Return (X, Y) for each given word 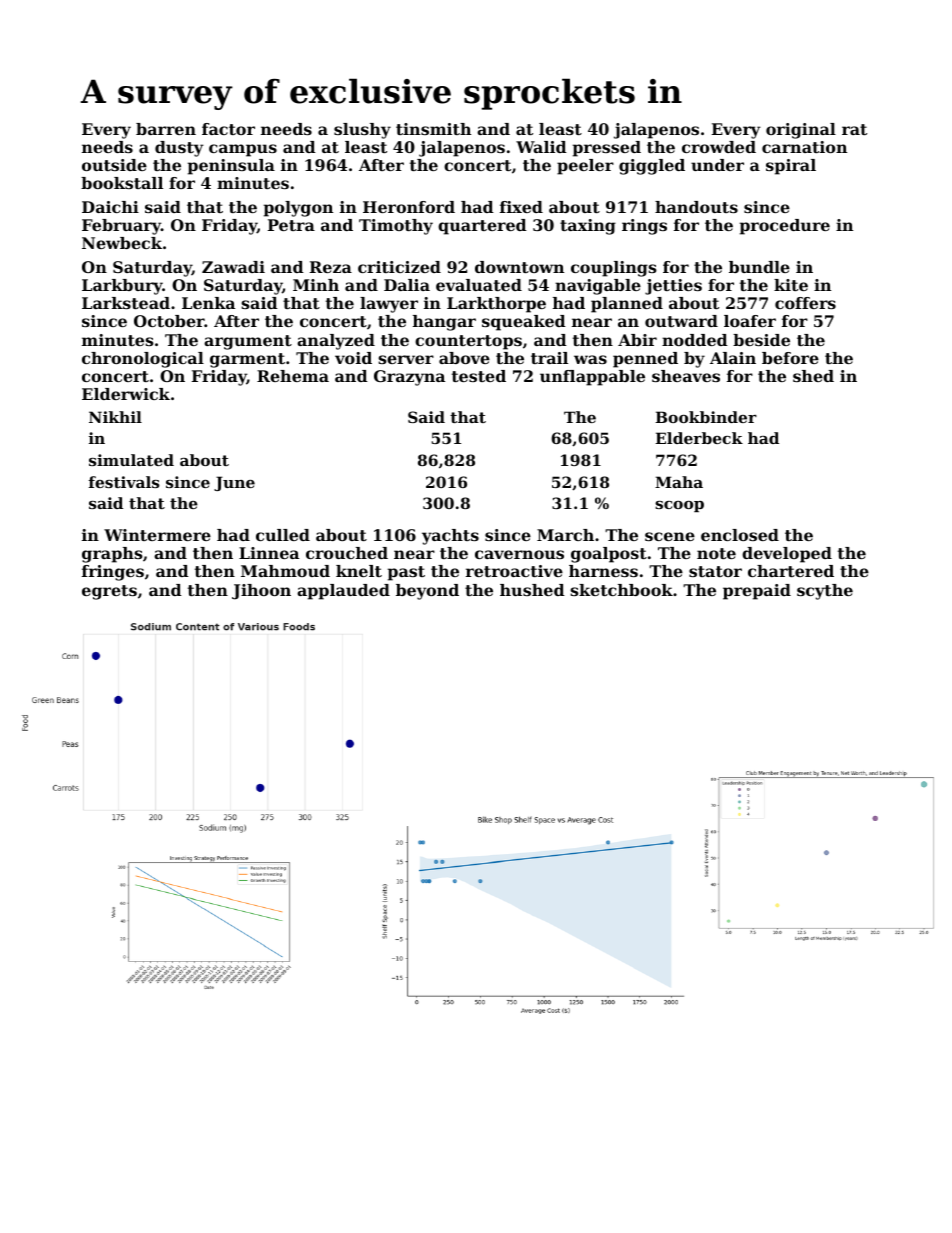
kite (791, 285)
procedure (785, 227)
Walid (541, 147)
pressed (607, 149)
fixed (521, 207)
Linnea (269, 553)
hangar (444, 323)
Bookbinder (706, 417)
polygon (298, 209)
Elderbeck (699, 438)
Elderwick (126, 394)
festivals (124, 482)
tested (479, 376)
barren (166, 129)
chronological (143, 360)
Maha (679, 482)
